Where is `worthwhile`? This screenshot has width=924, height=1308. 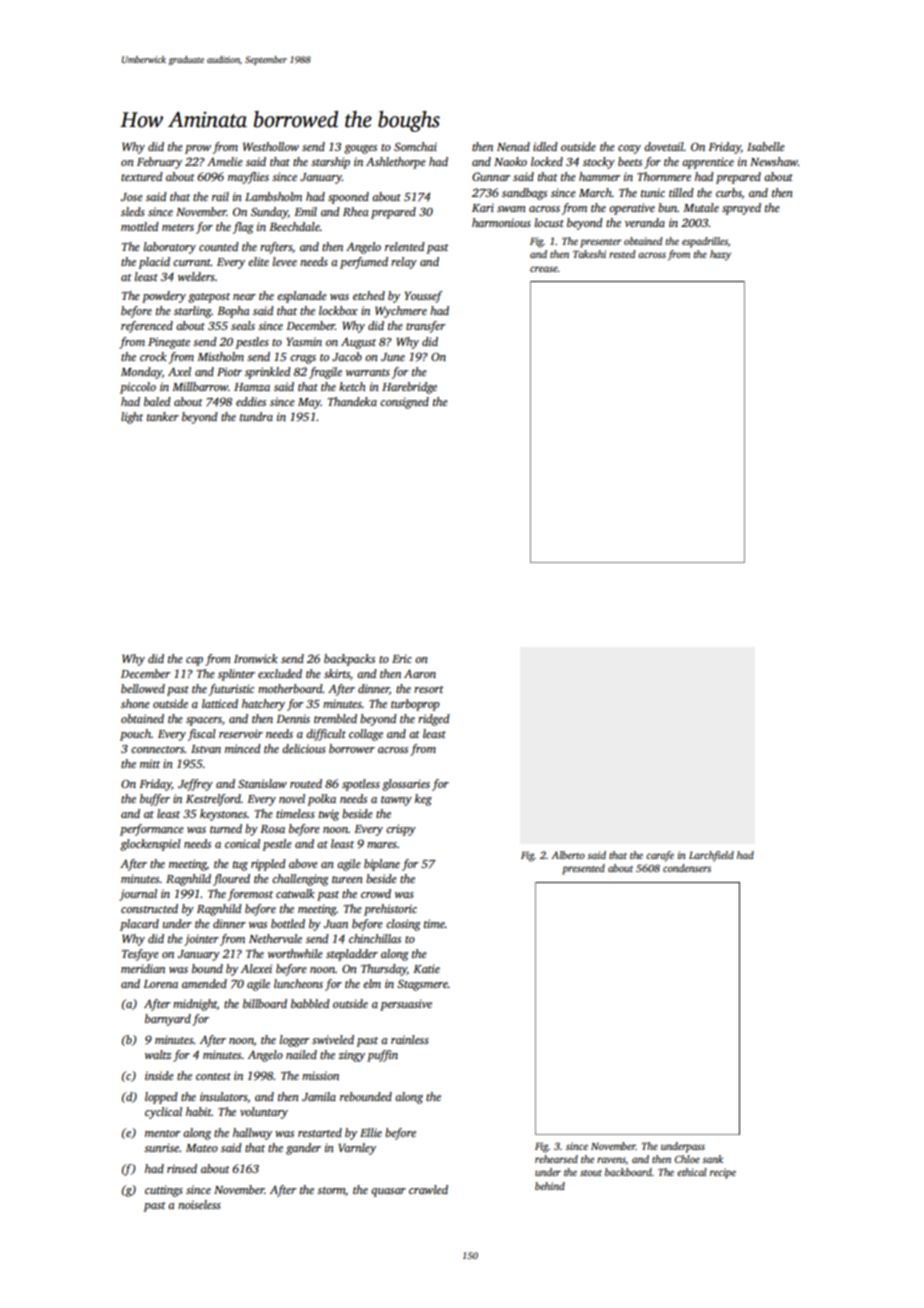
worthwhile is located at coordinates (295, 953).
